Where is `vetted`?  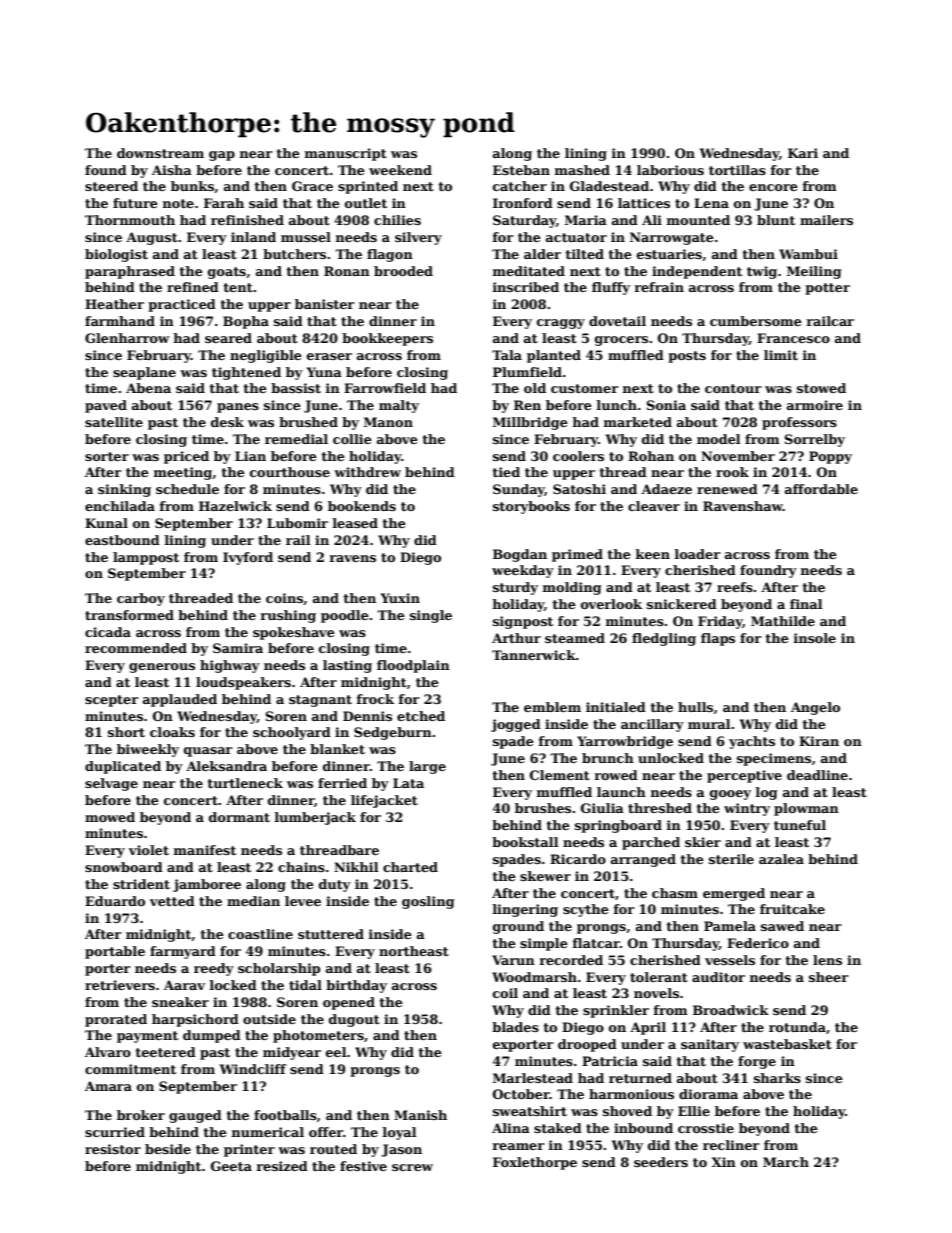
vetted is located at coordinates (172, 901).
